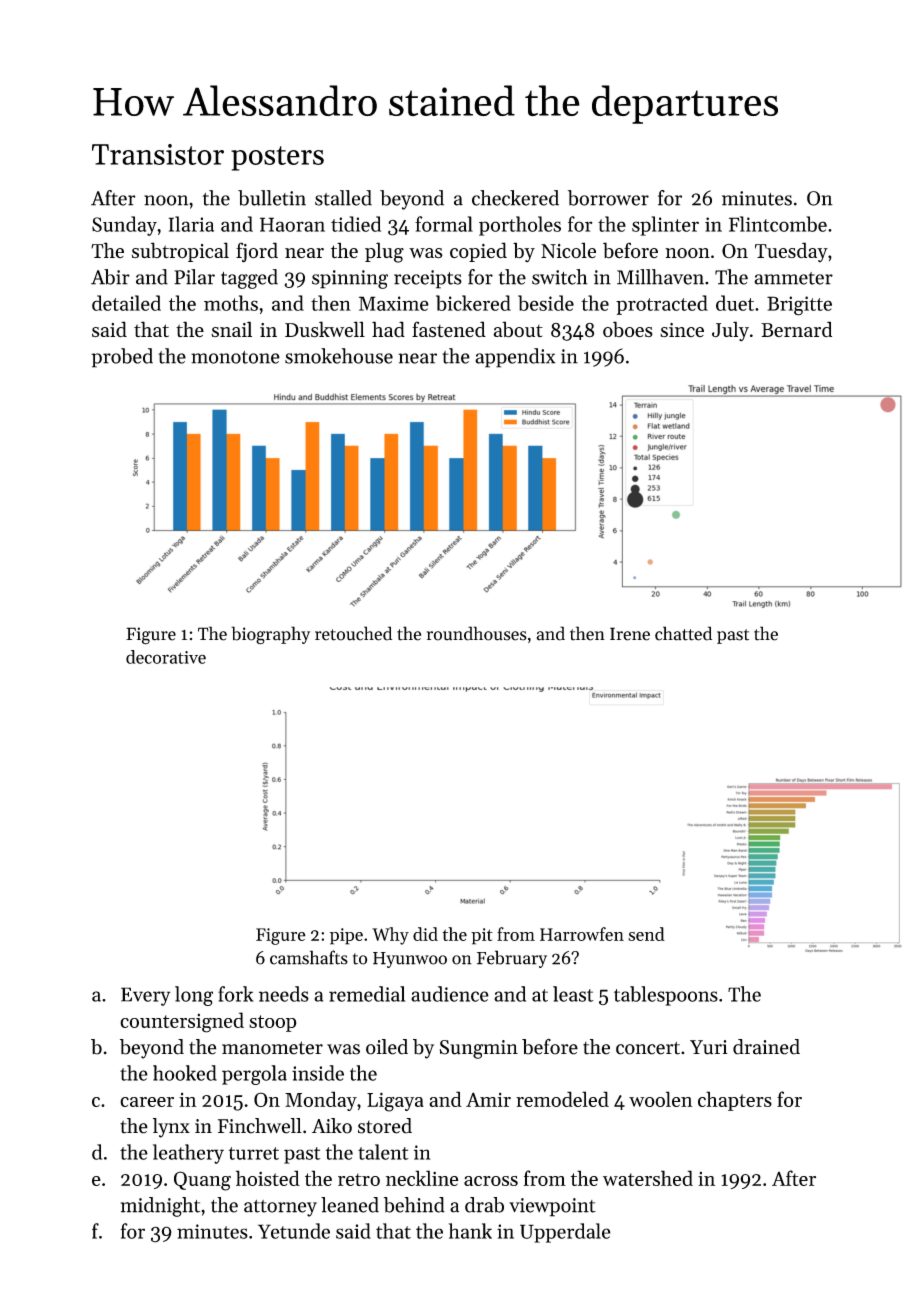 The image size is (924, 1308). What do you see at coordinates (608, 198) in the screenshot?
I see `borrower` at bounding box center [608, 198].
